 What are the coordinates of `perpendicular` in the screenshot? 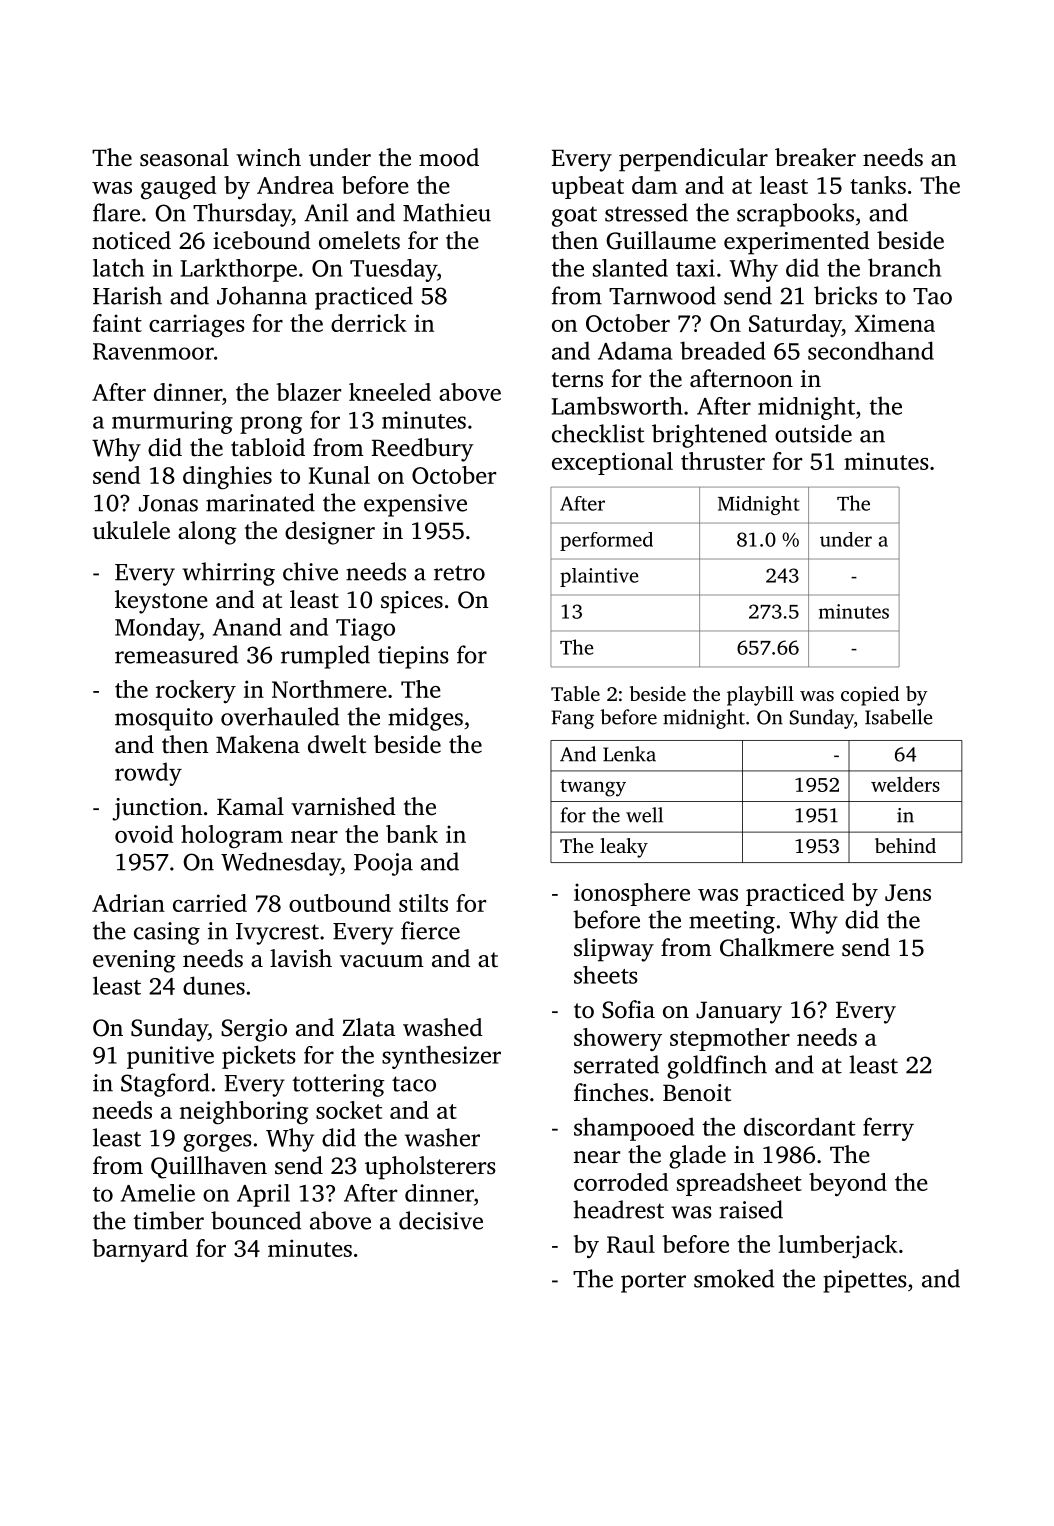 It's located at (693, 160).
